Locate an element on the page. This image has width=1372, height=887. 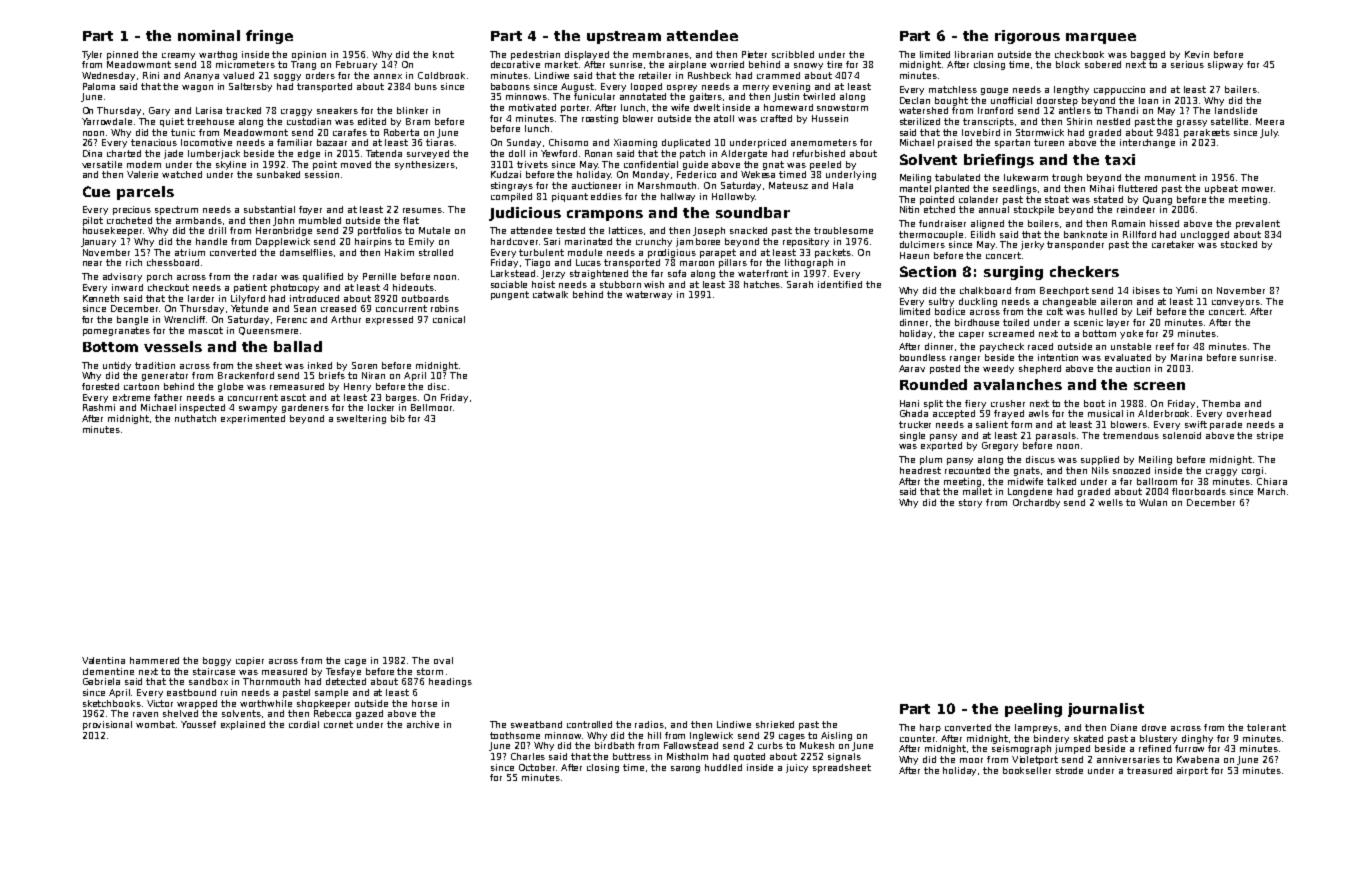
wagon is located at coordinates (197, 88).
